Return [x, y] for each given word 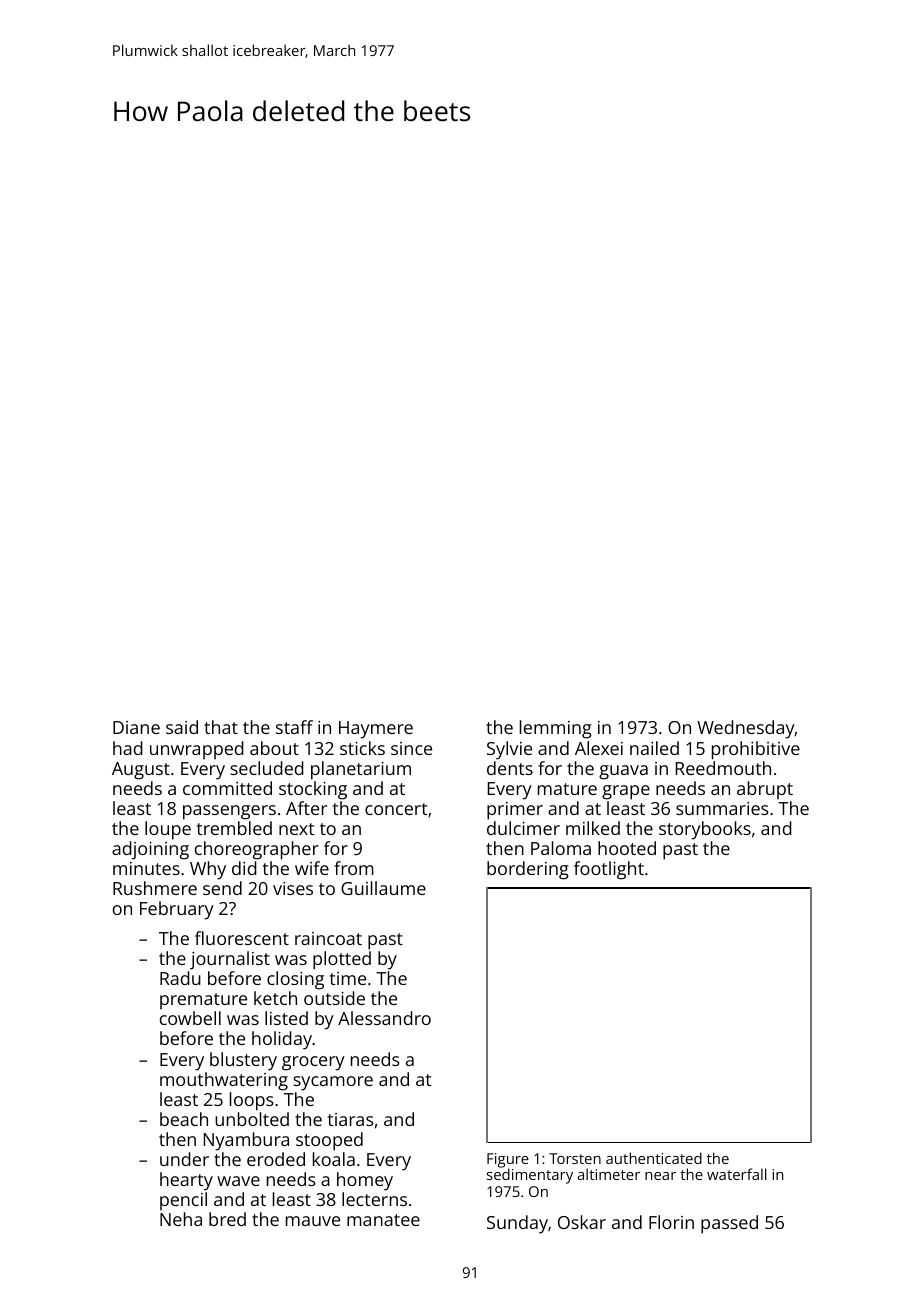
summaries [722, 808]
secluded [267, 768]
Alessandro [384, 1018]
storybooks [705, 830]
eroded [276, 1159]
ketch [275, 998]
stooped [329, 1141]
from [354, 868]
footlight [609, 870]
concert [396, 809]
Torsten [575, 1158]
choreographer [257, 850]
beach [184, 1119]
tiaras [351, 1119]
